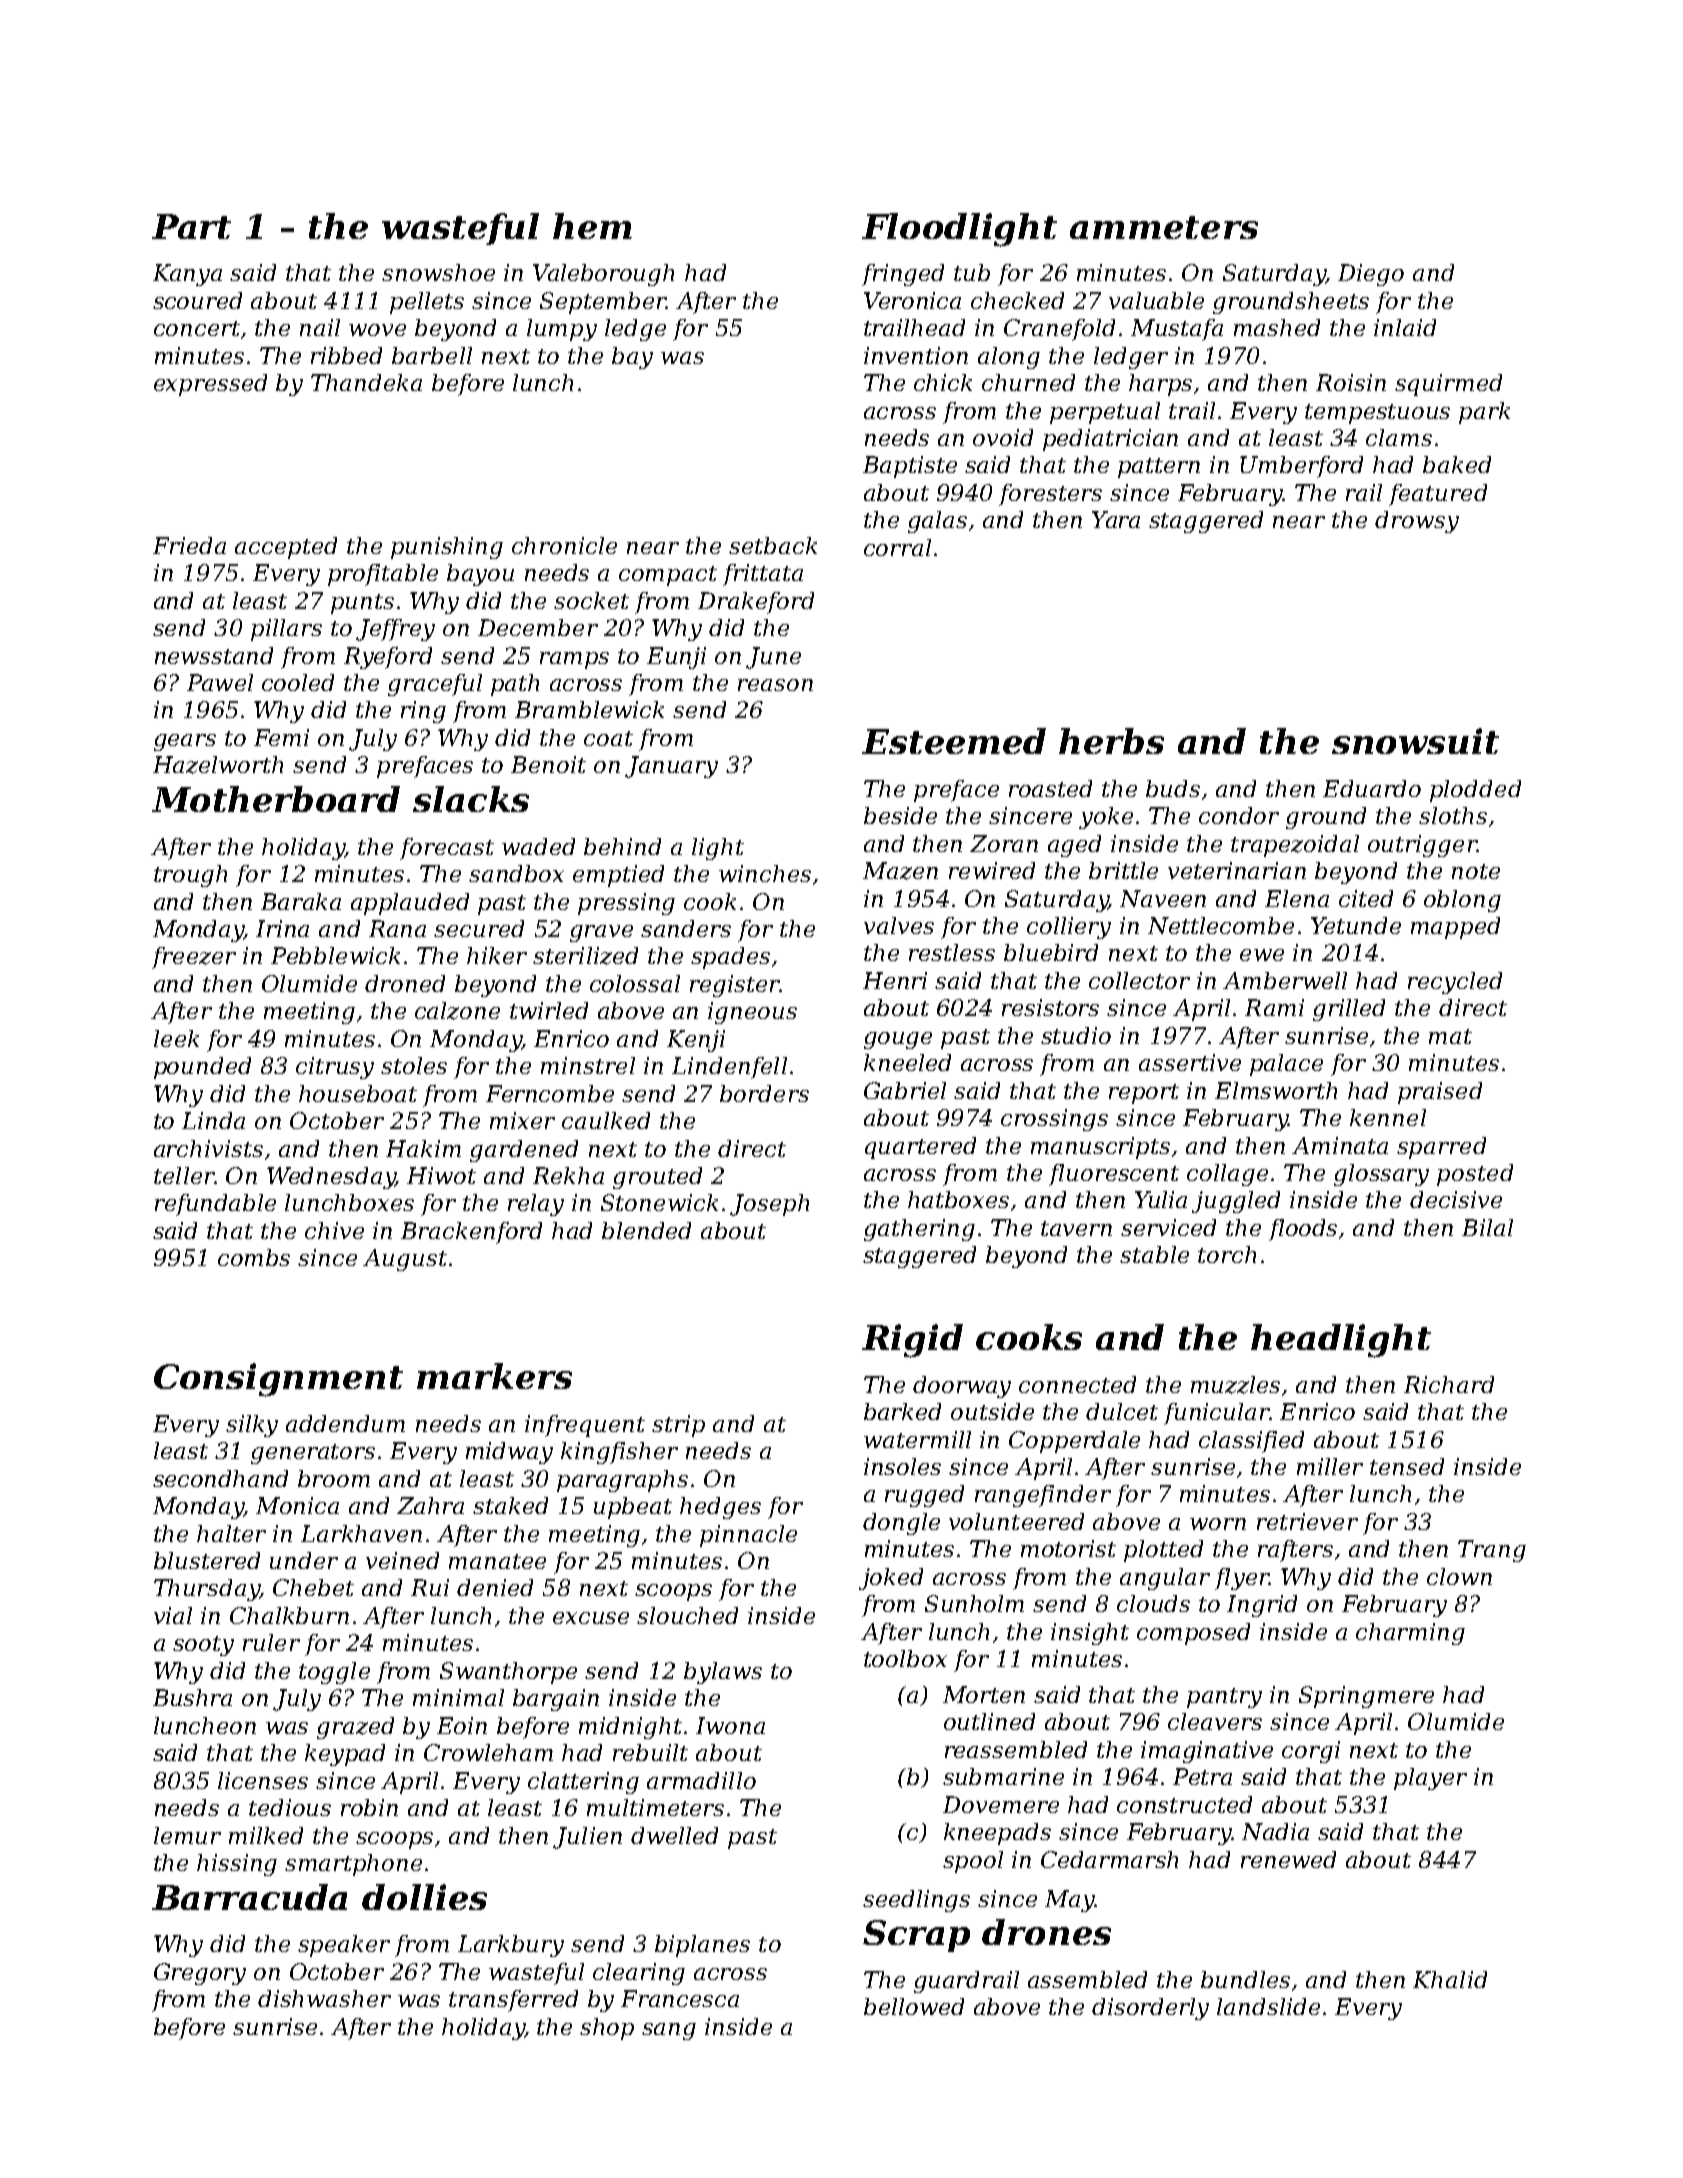 This screenshot has height=2178, width=1683. Describe the element at coordinates (324, 1998) in the screenshot. I see `dishwasher` at that location.
